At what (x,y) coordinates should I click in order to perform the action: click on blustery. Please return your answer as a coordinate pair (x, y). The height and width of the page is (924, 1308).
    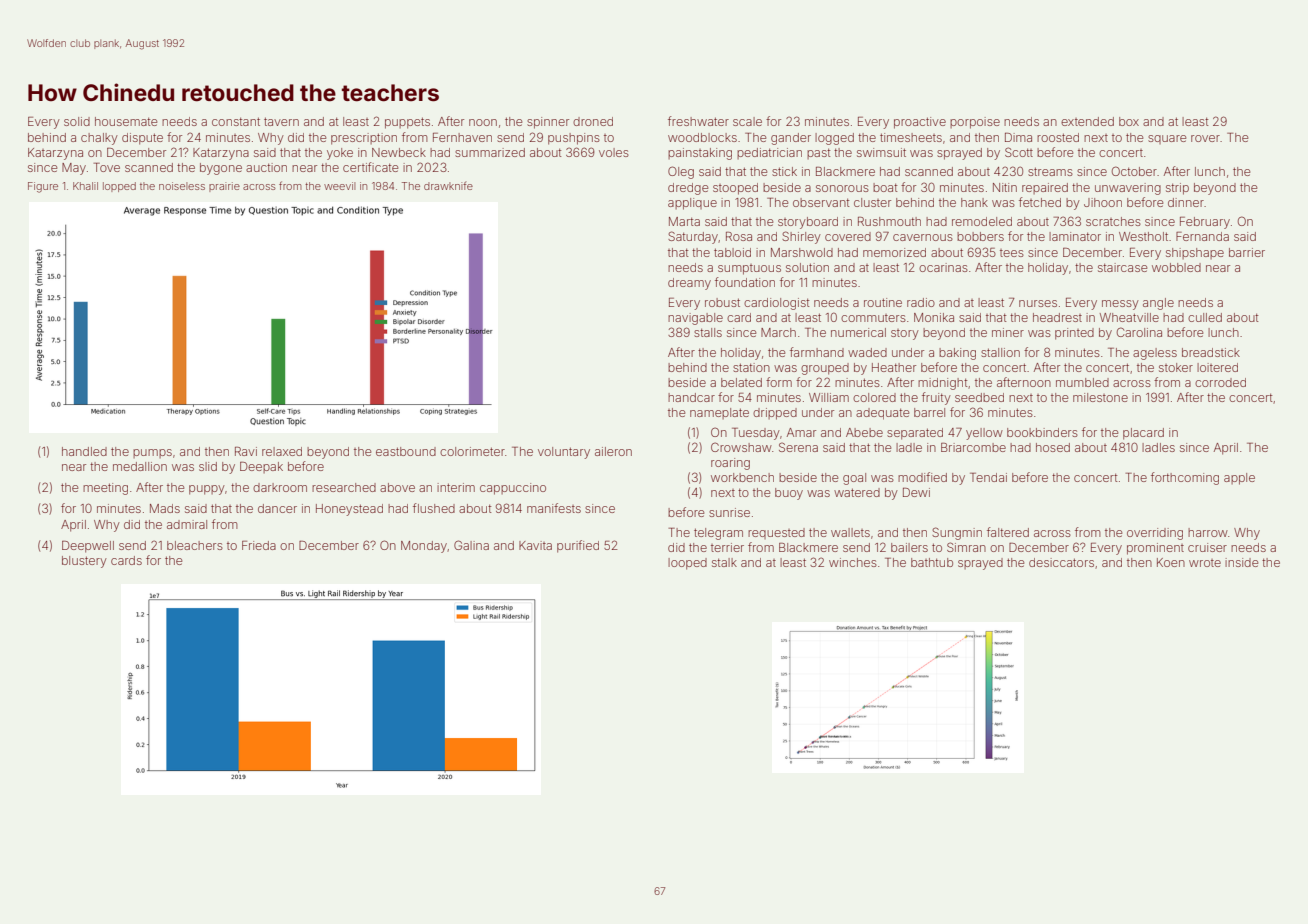
    Looking at the image, I should click on (84, 562).
